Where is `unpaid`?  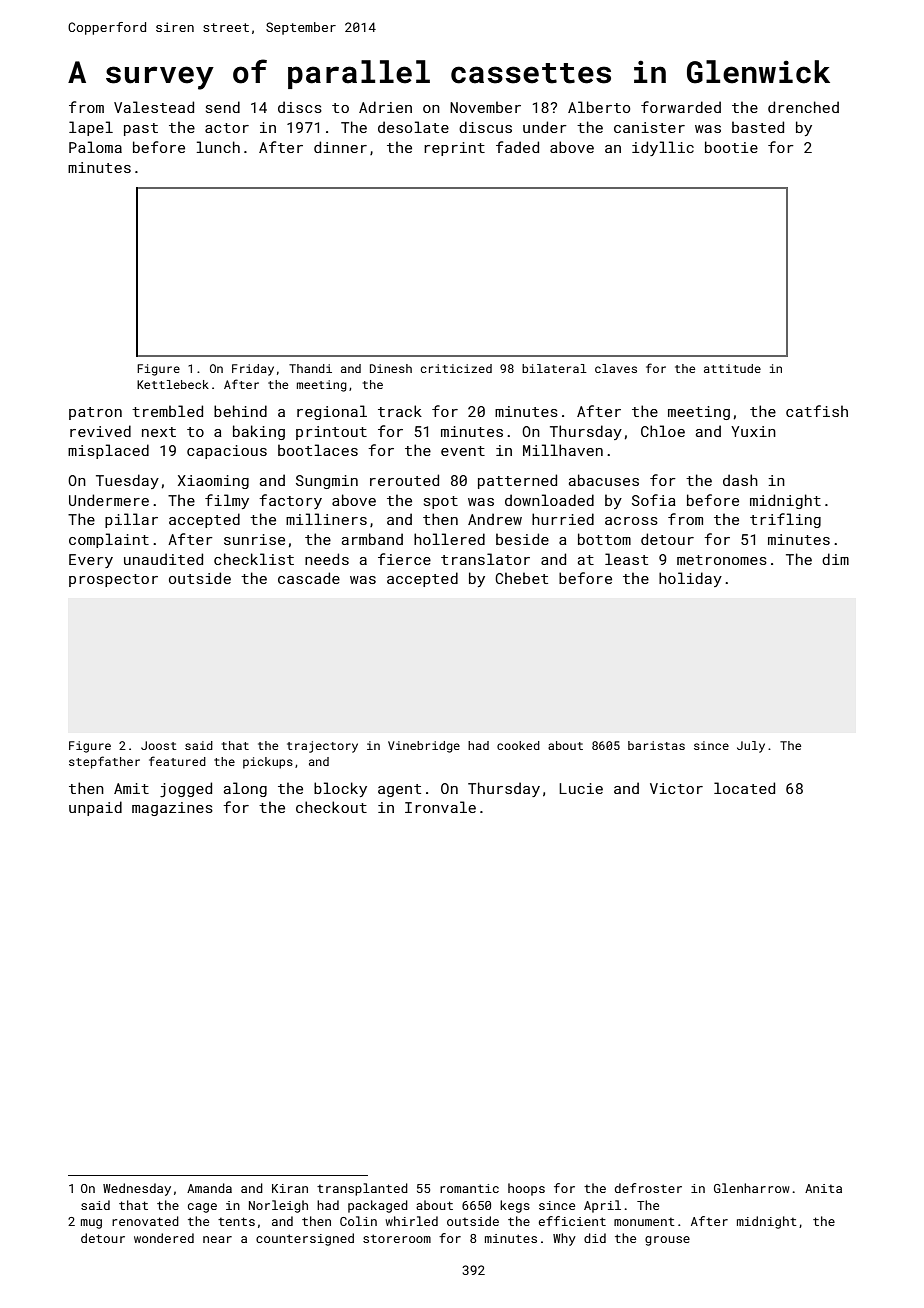 unpaid is located at coordinates (95, 808).
